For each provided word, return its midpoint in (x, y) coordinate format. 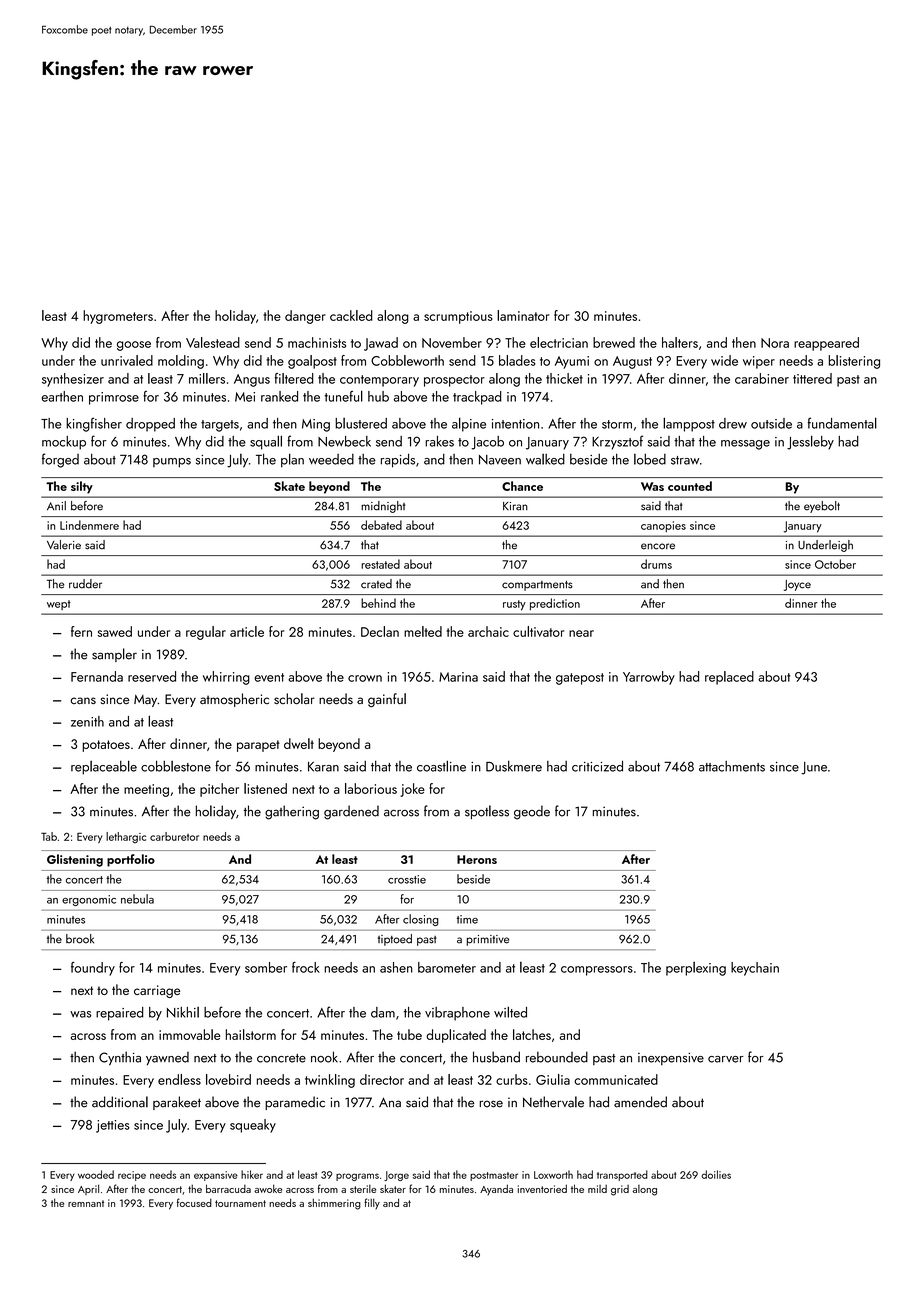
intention (515, 424)
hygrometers (118, 317)
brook (80, 939)
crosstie (407, 879)
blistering (854, 362)
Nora (775, 343)
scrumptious (458, 317)
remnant (86, 1203)
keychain (755, 969)
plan (292, 460)
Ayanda (496, 1189)
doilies (716, 1174)
